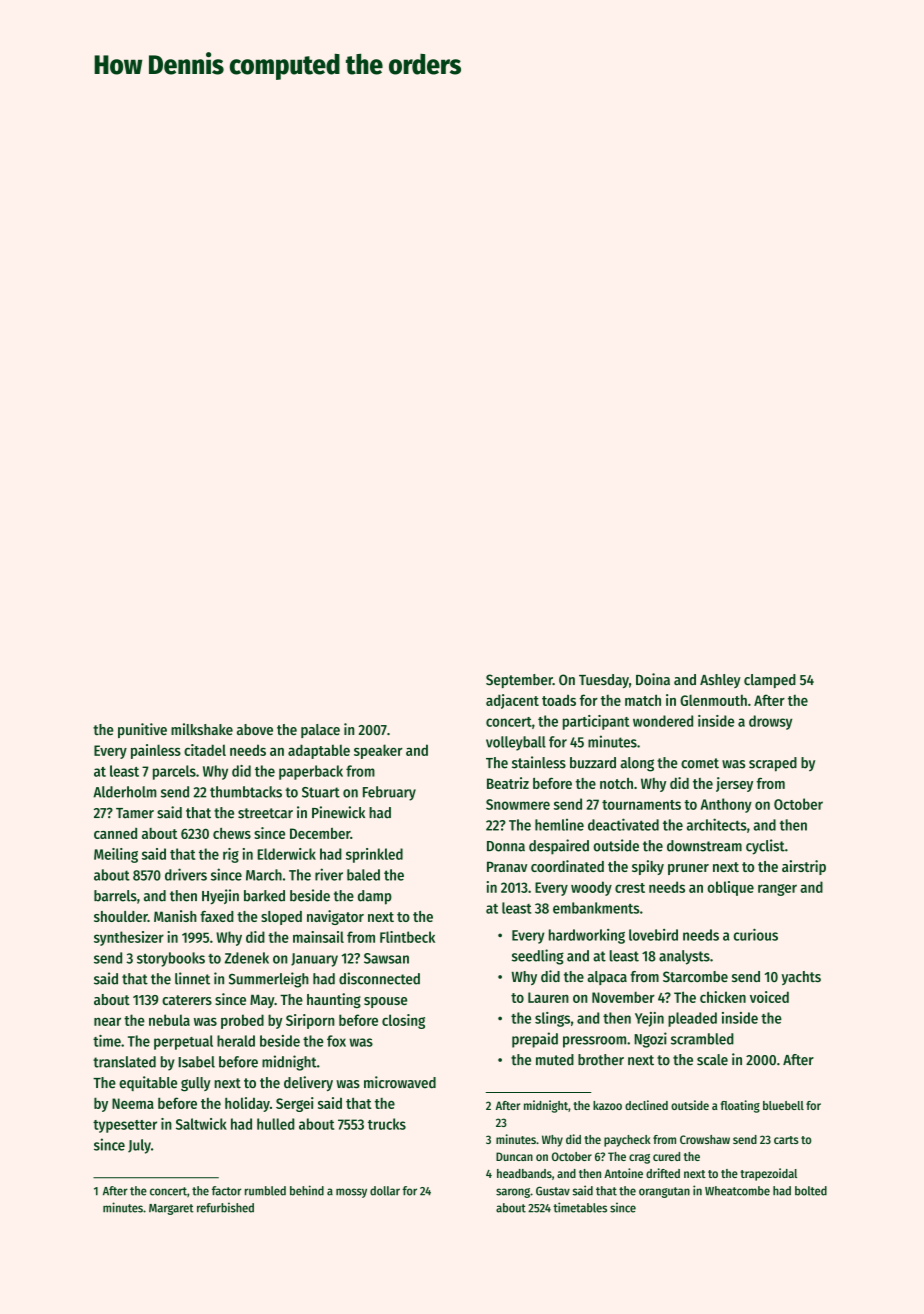 The image size is (924, 1314). Describe the element at coordinates (770, 681) in the screenshot. I see `clamped` at that location.
